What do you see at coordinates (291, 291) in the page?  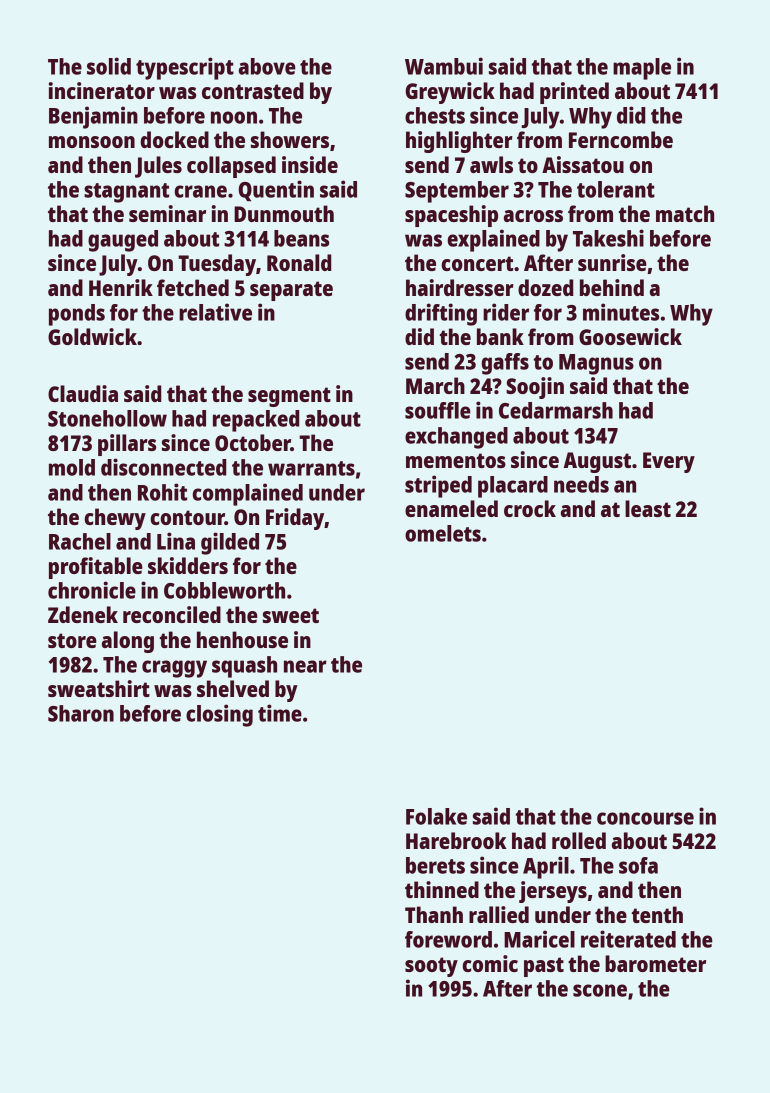 I see `separate` at bounding box center [291, 291].
